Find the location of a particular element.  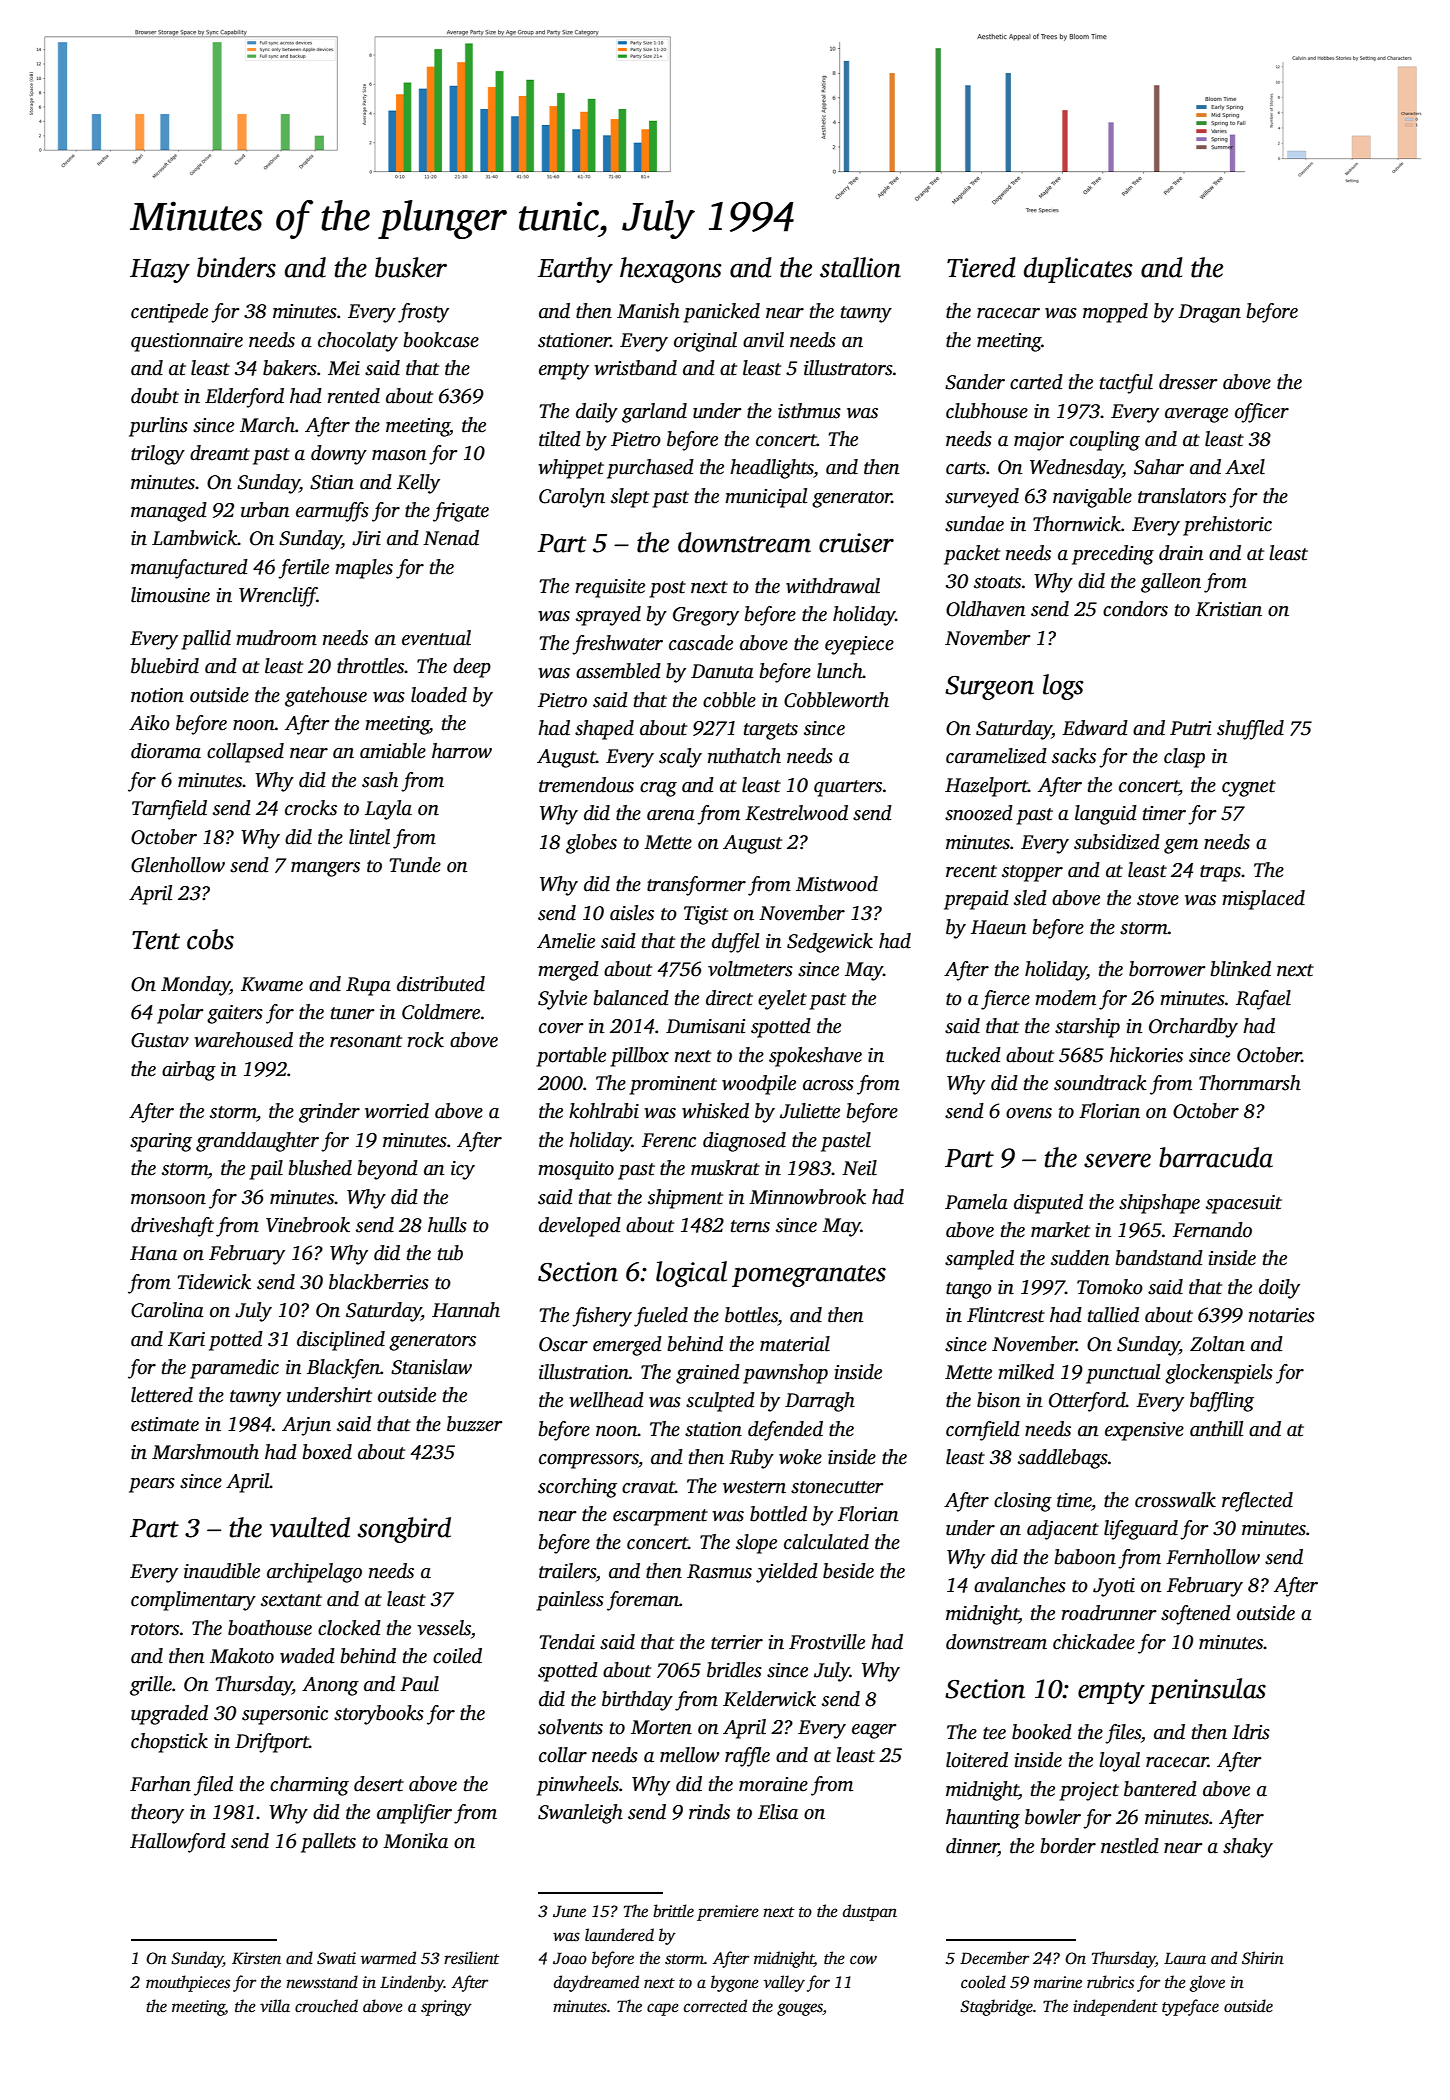

Surgeon is located at coordinates (989, 688).
